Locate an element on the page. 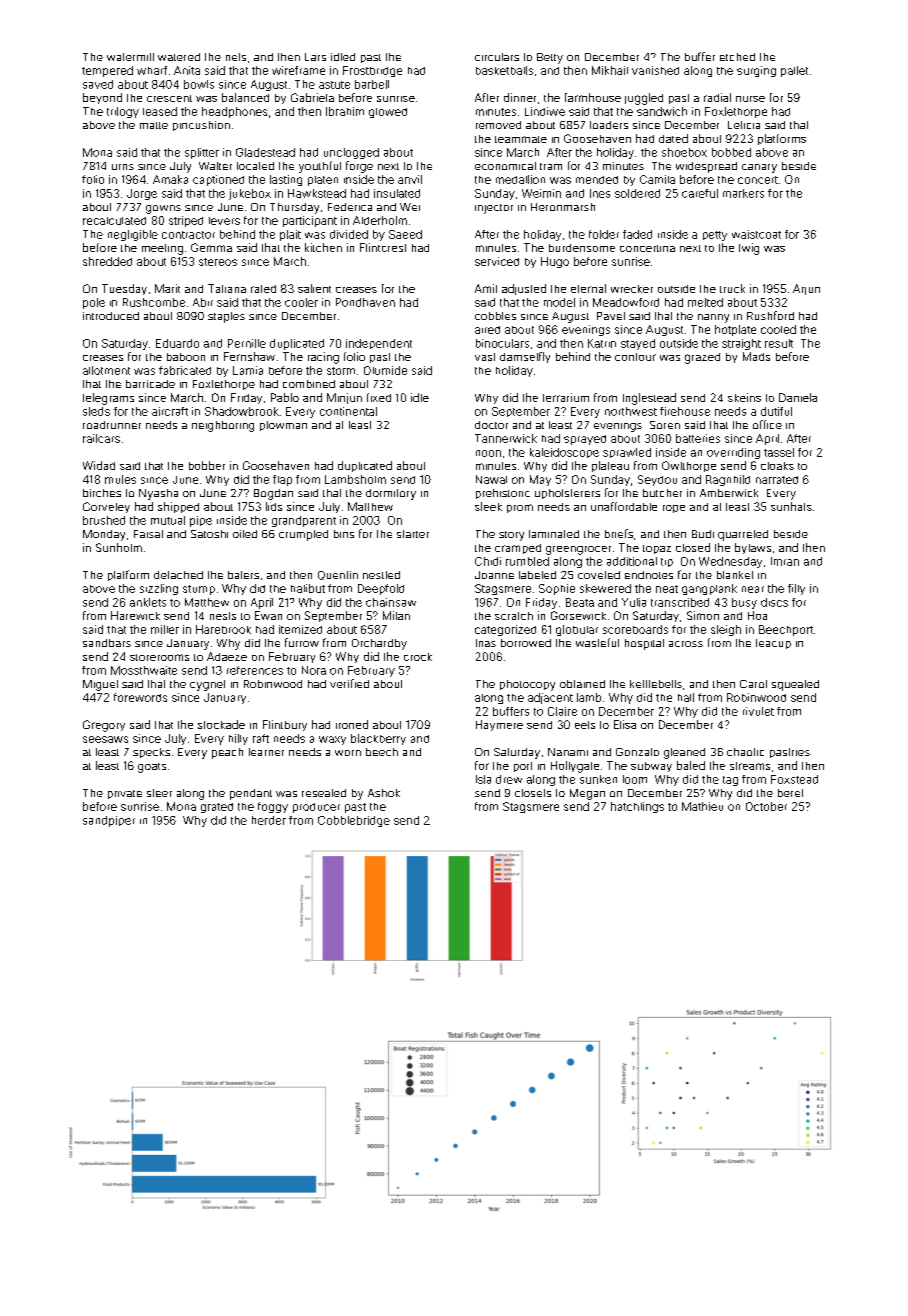 This document has width=908, height=1316. levers is located at coordinates (224, 221).
